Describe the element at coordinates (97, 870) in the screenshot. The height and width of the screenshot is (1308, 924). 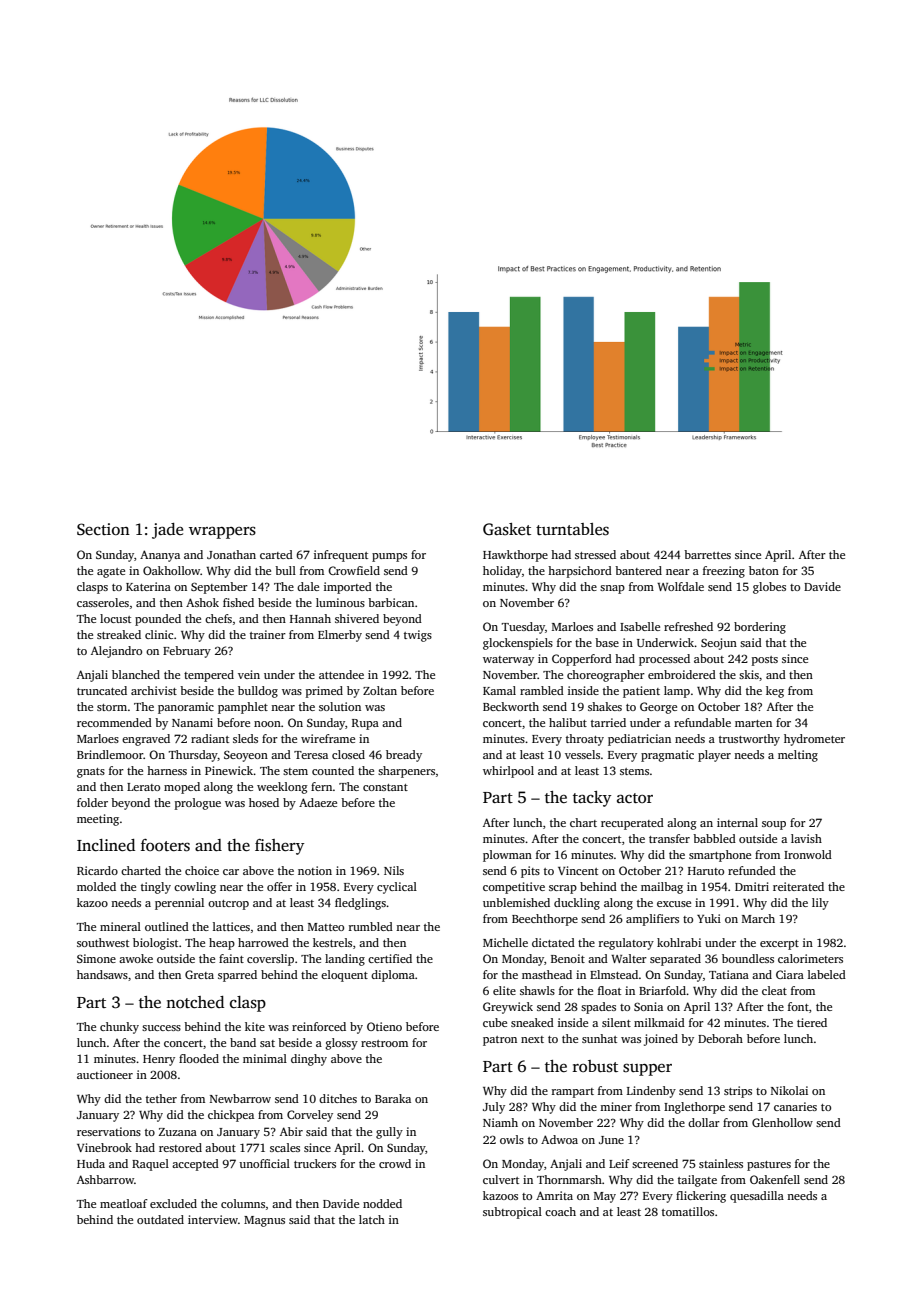
I see `Ricardo` at that location.
